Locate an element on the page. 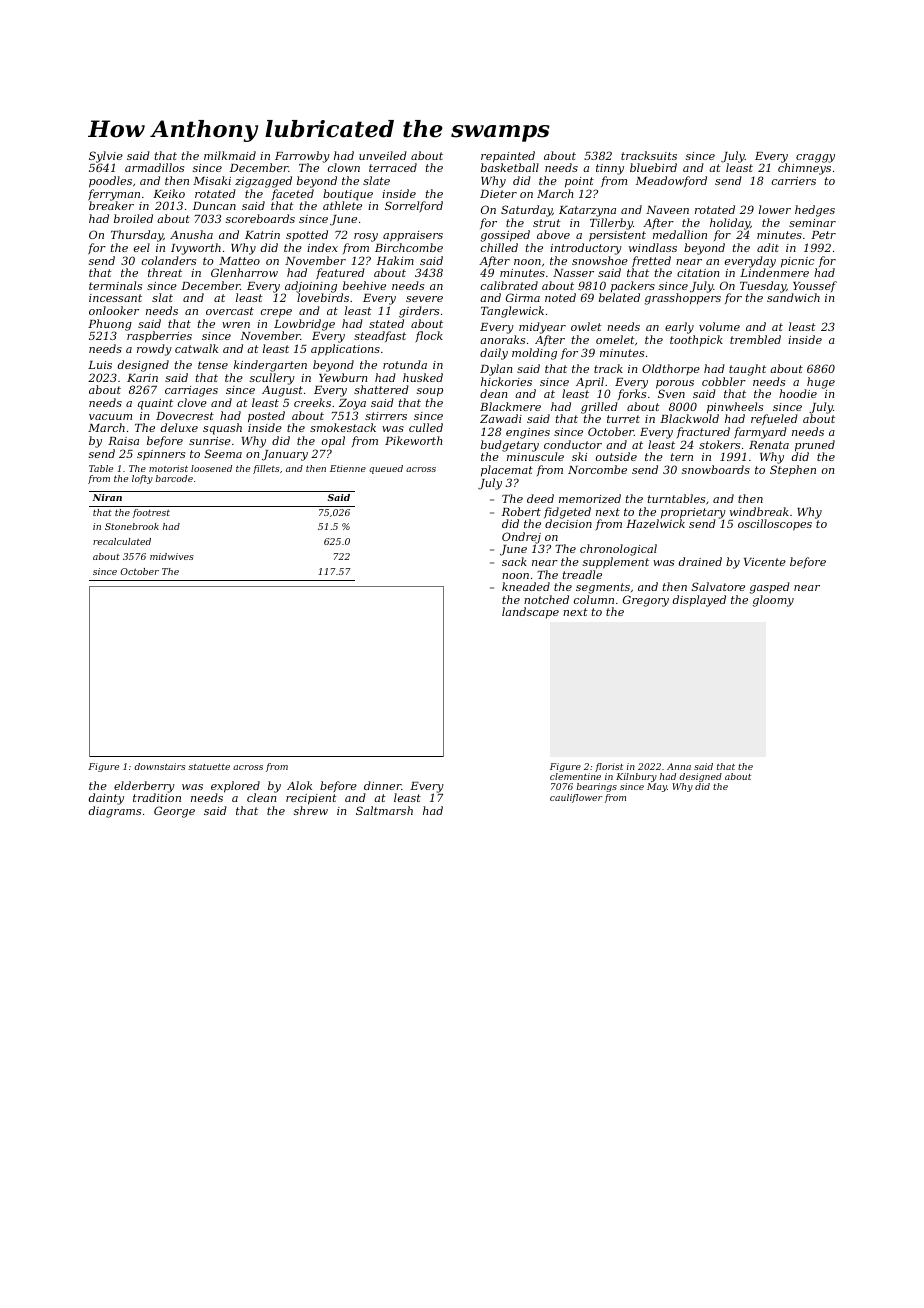 This page has width=924, height=1308. midwives is located at coordinates (172, 556).
